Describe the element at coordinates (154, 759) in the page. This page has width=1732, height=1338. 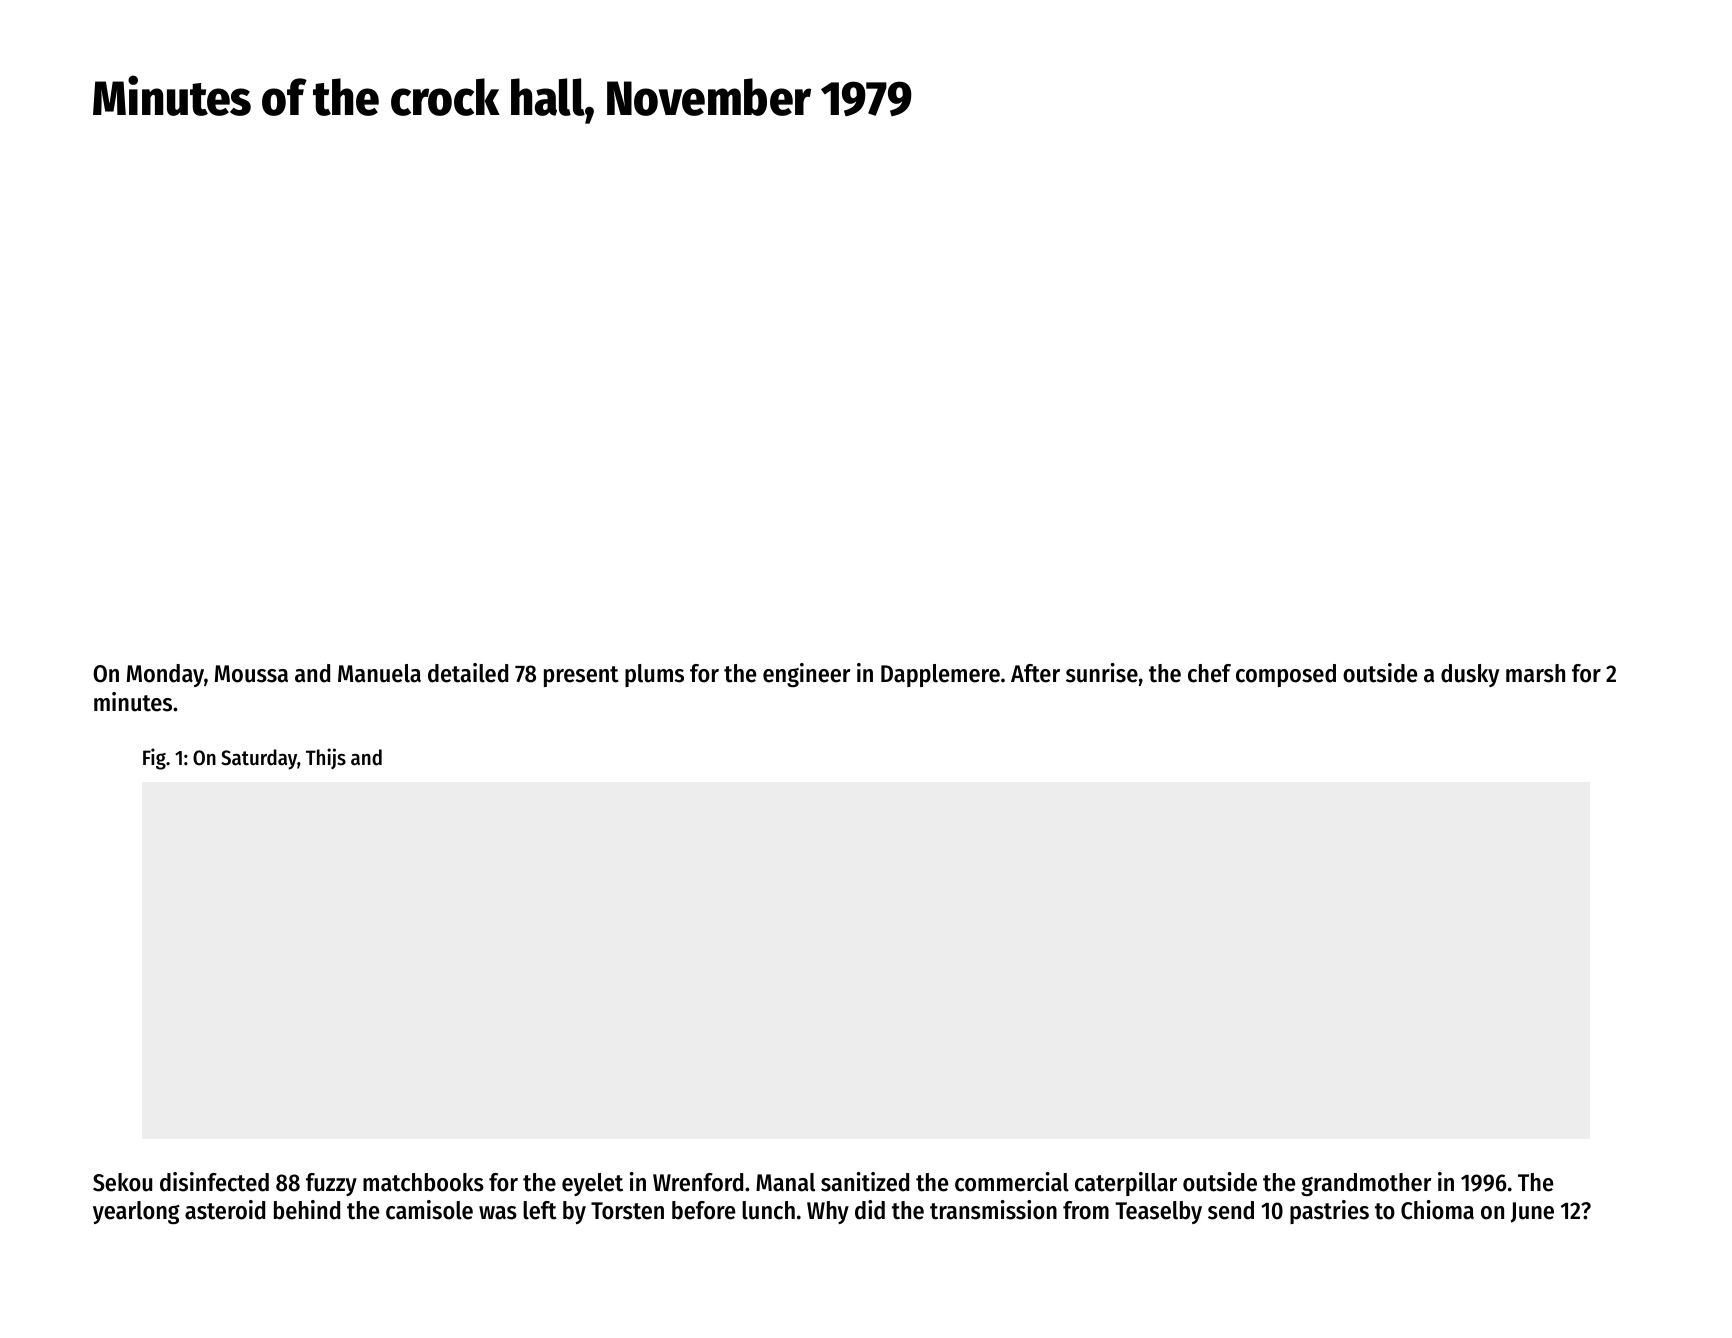
I see `Fig` at that location.
